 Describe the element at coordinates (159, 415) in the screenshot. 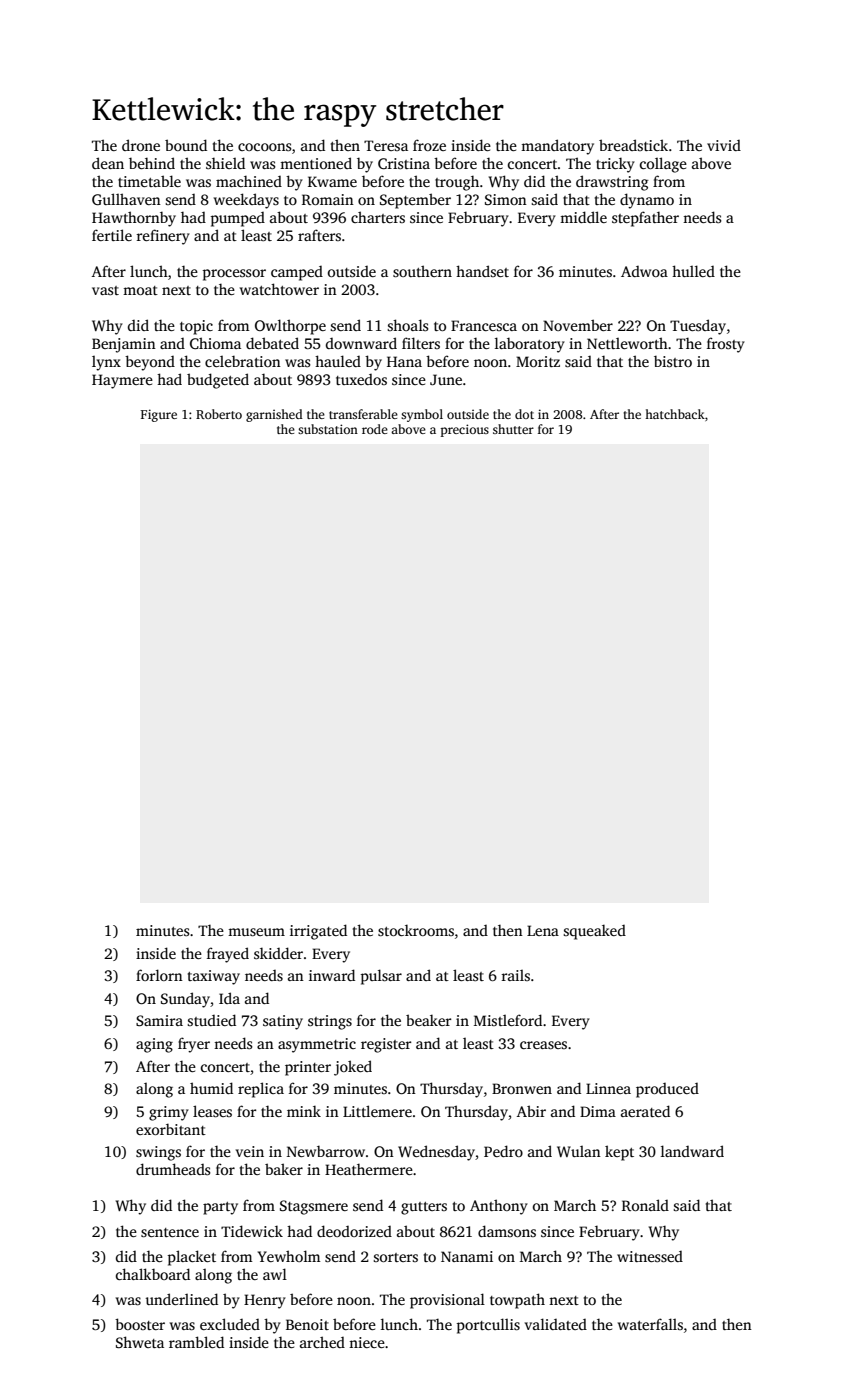

I see `Figure` at that location.
